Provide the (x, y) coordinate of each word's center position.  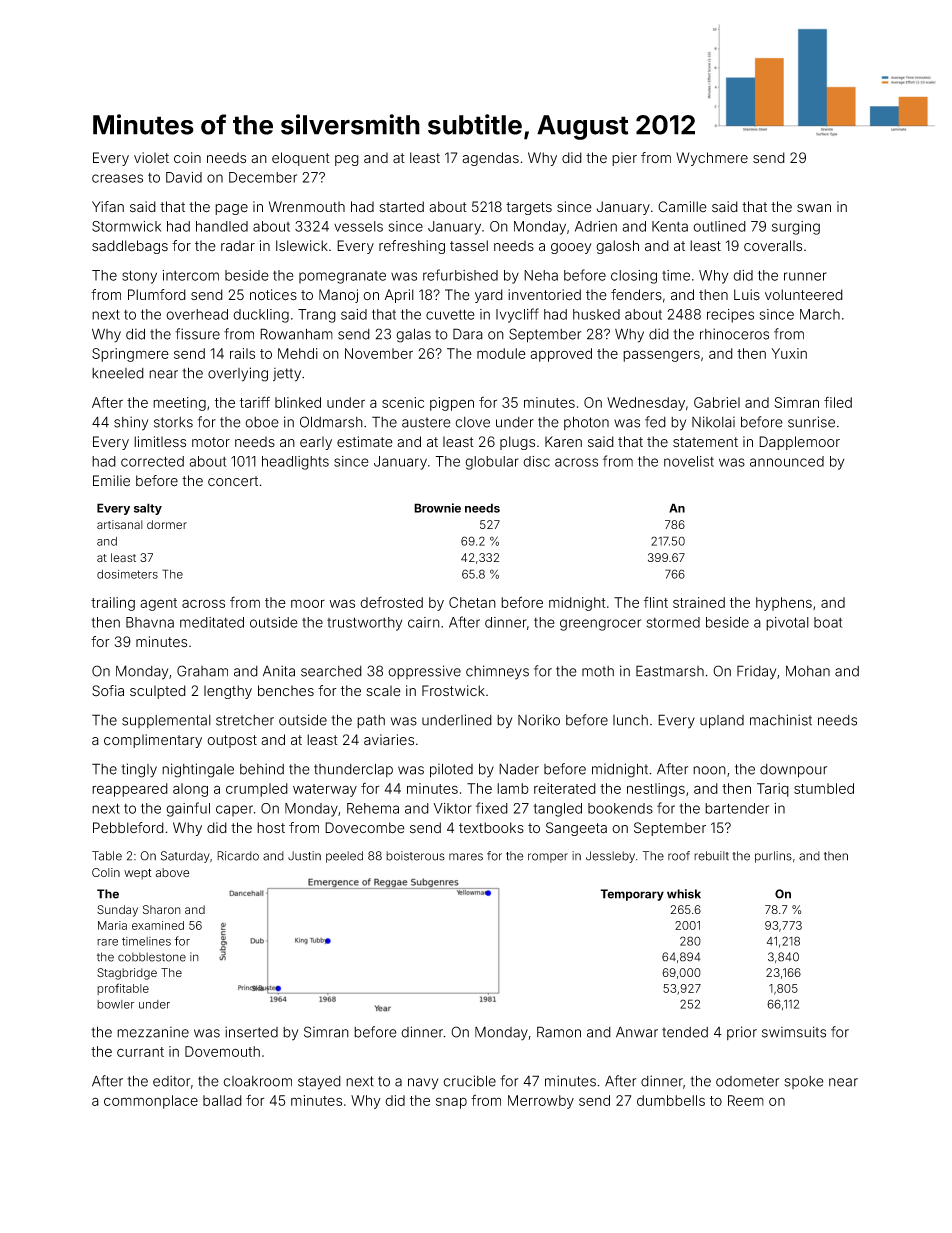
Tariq (773, 790)
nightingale (198, 770)
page (231, 209)
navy (423, 1084)
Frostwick (453, 690)
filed (838, 402)
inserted (251, 1032)
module (501, 353)
